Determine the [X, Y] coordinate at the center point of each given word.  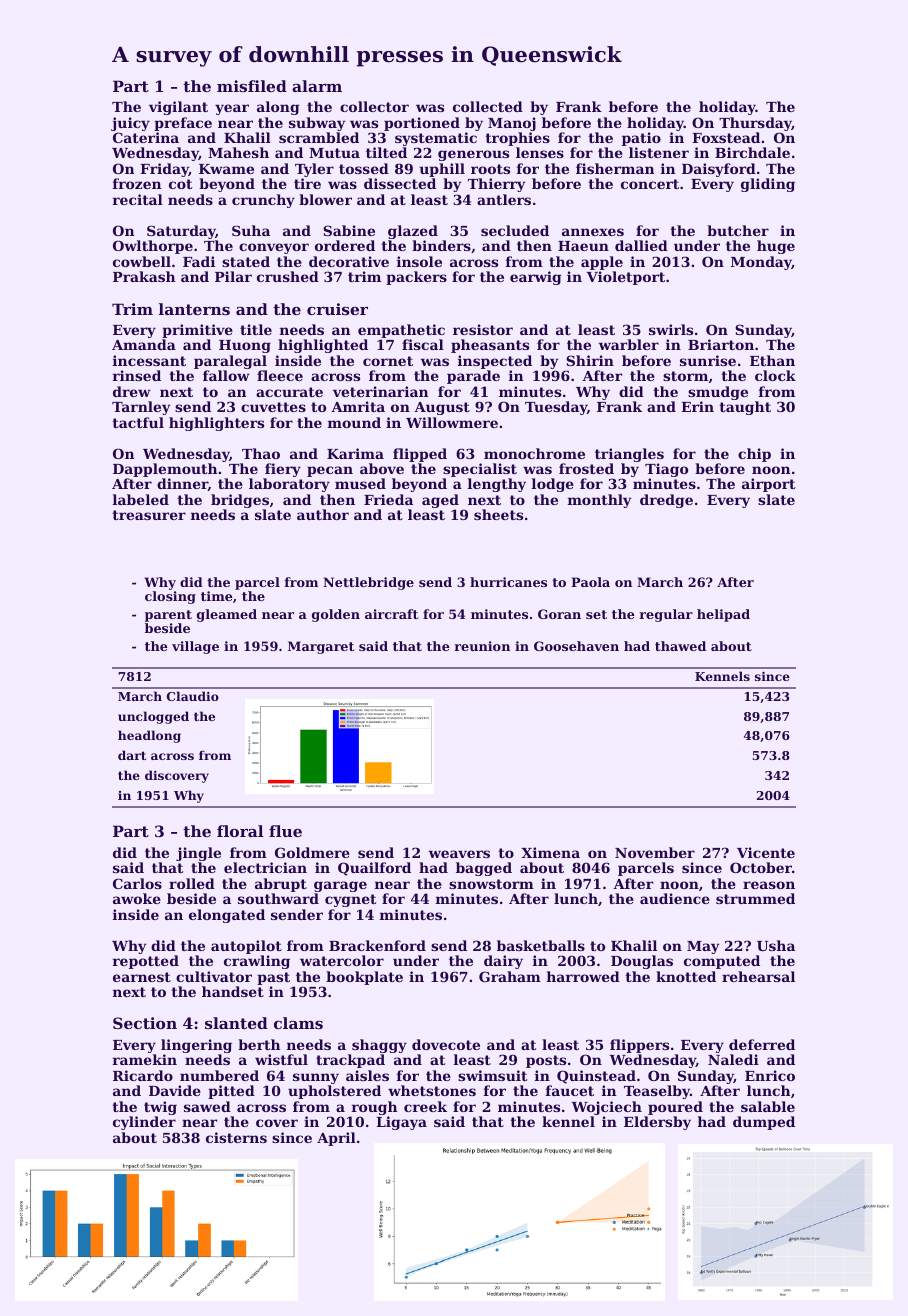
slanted [236, 1023]
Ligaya [401, 1123]
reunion [482, 646]
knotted [686, 976]
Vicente [766, 852]
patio [641, 139]
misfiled [252, 86]
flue [285, 831]
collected [488, 106]
